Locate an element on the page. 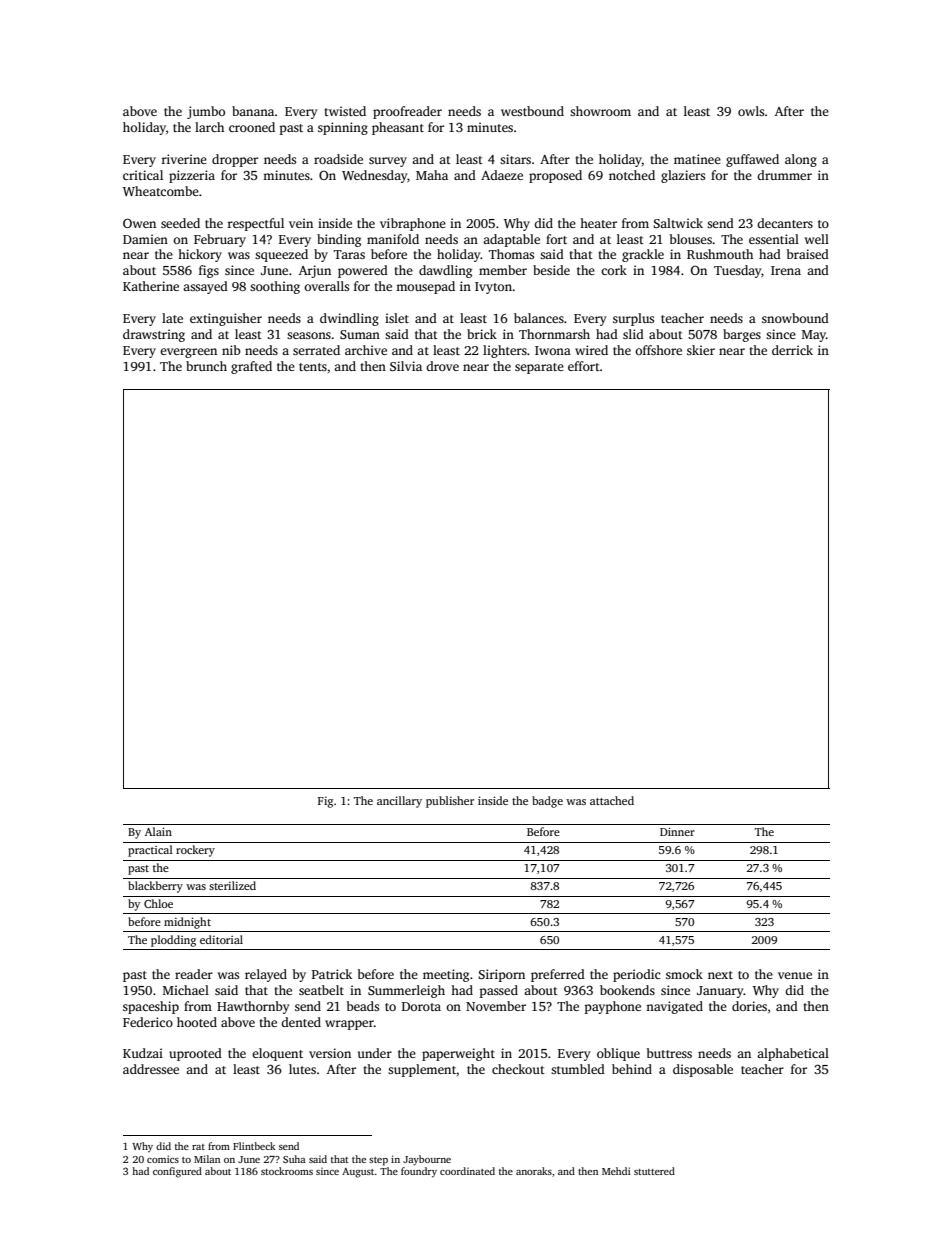 This image has height=1233, width=952. twisted is located at coordinates (345, 111).
